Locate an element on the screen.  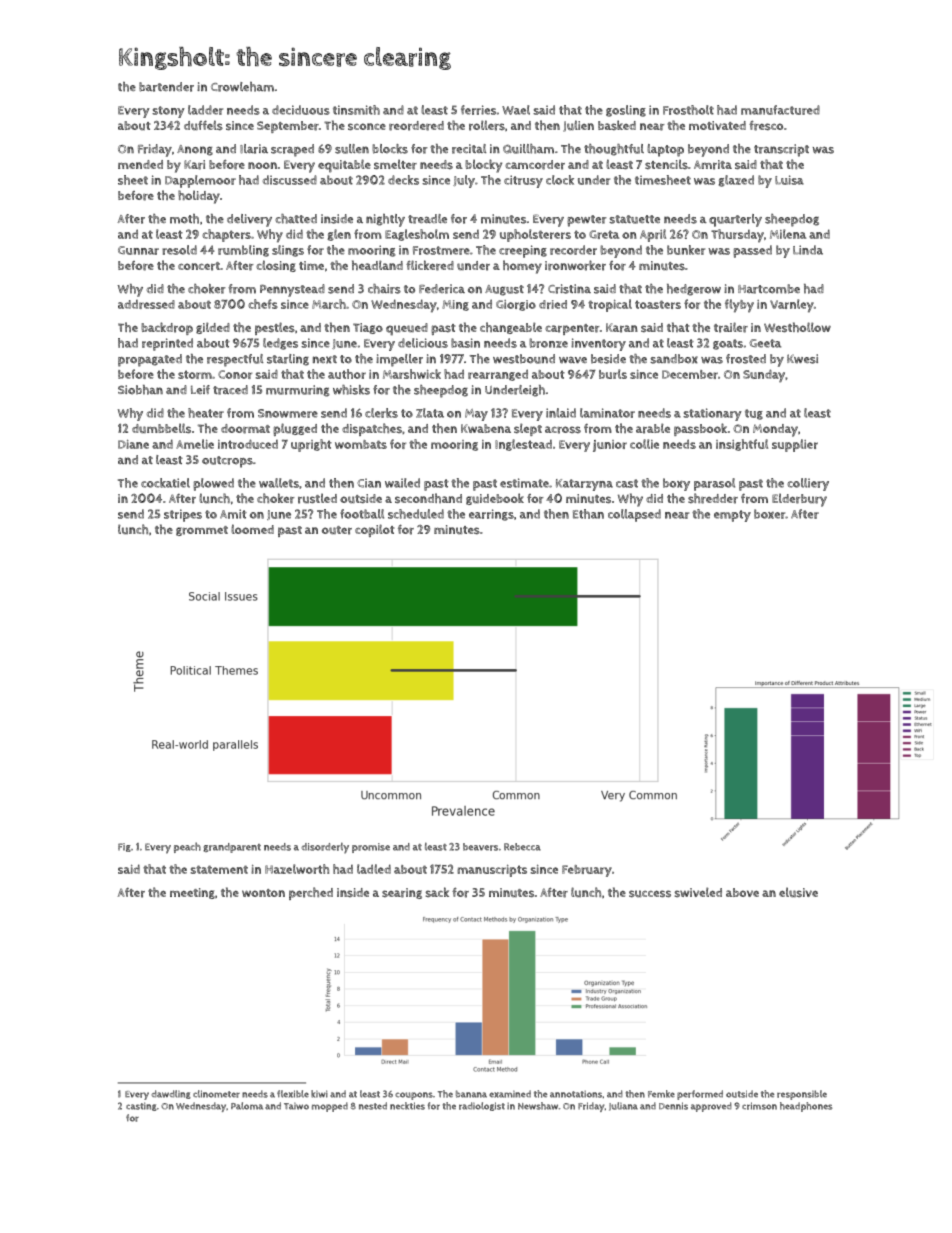
ferries is located at coordinates (478, 110).
